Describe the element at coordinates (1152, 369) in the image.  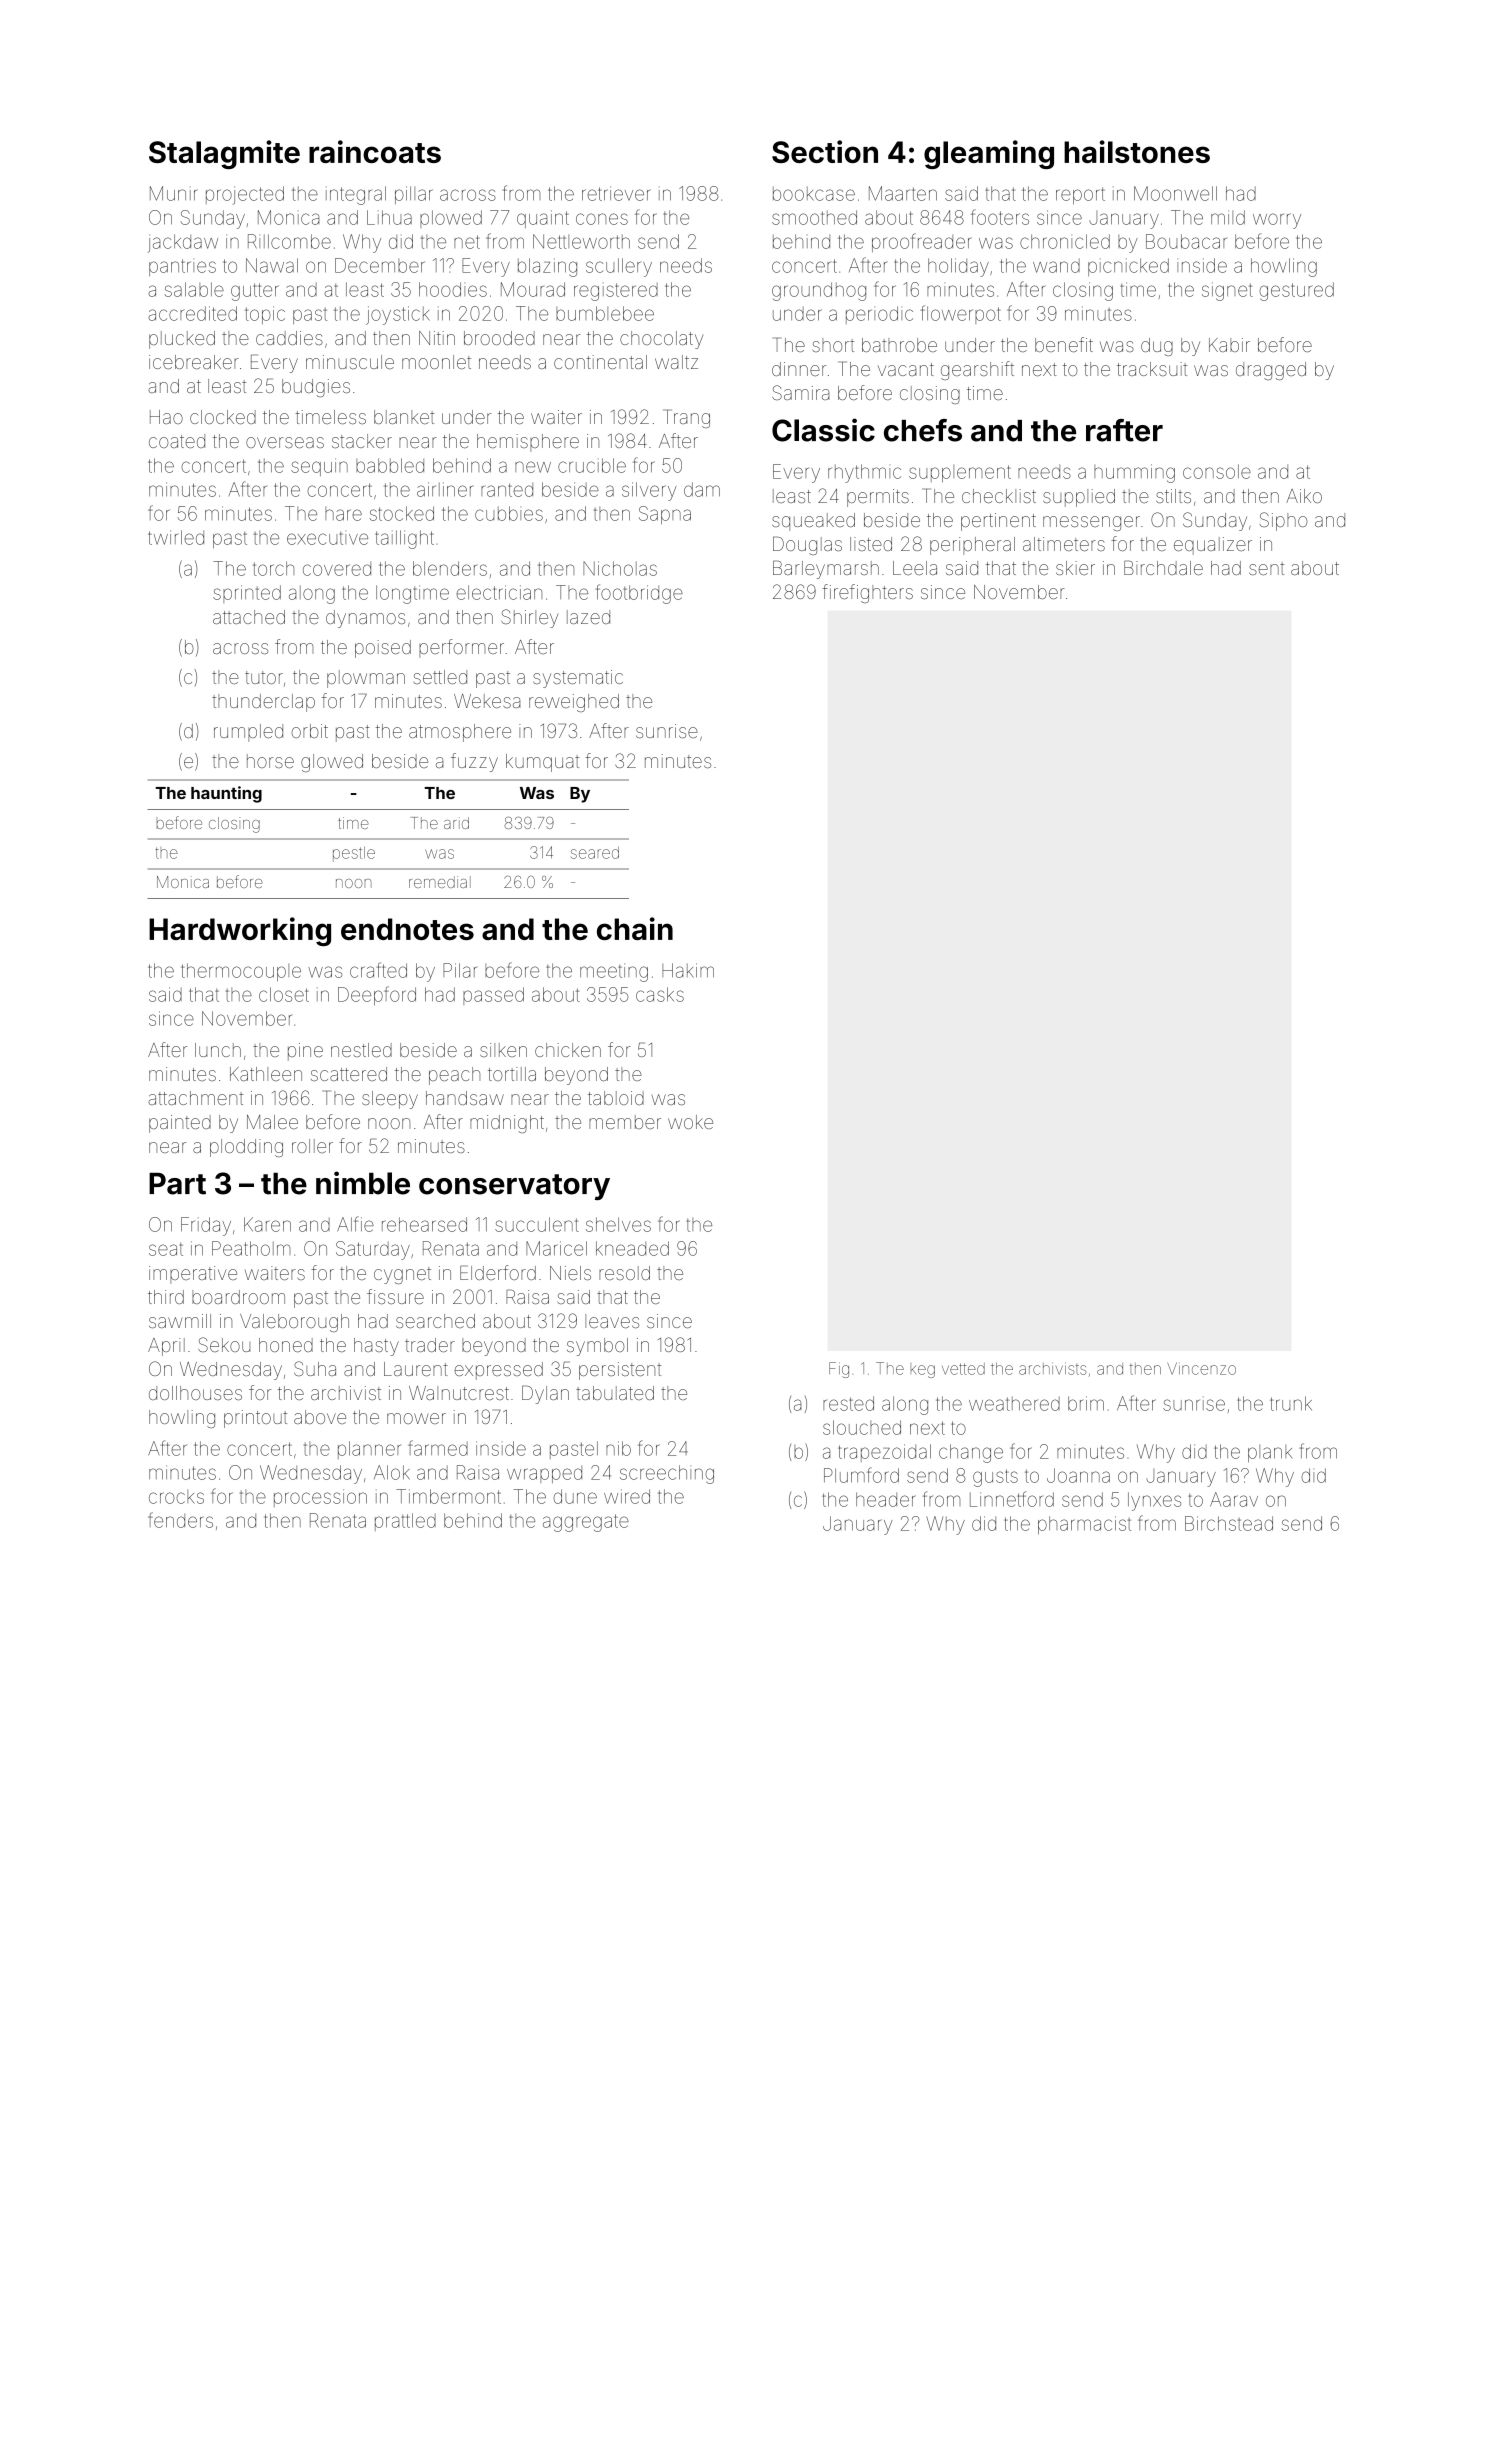
I see `tracksuit` at that location.
